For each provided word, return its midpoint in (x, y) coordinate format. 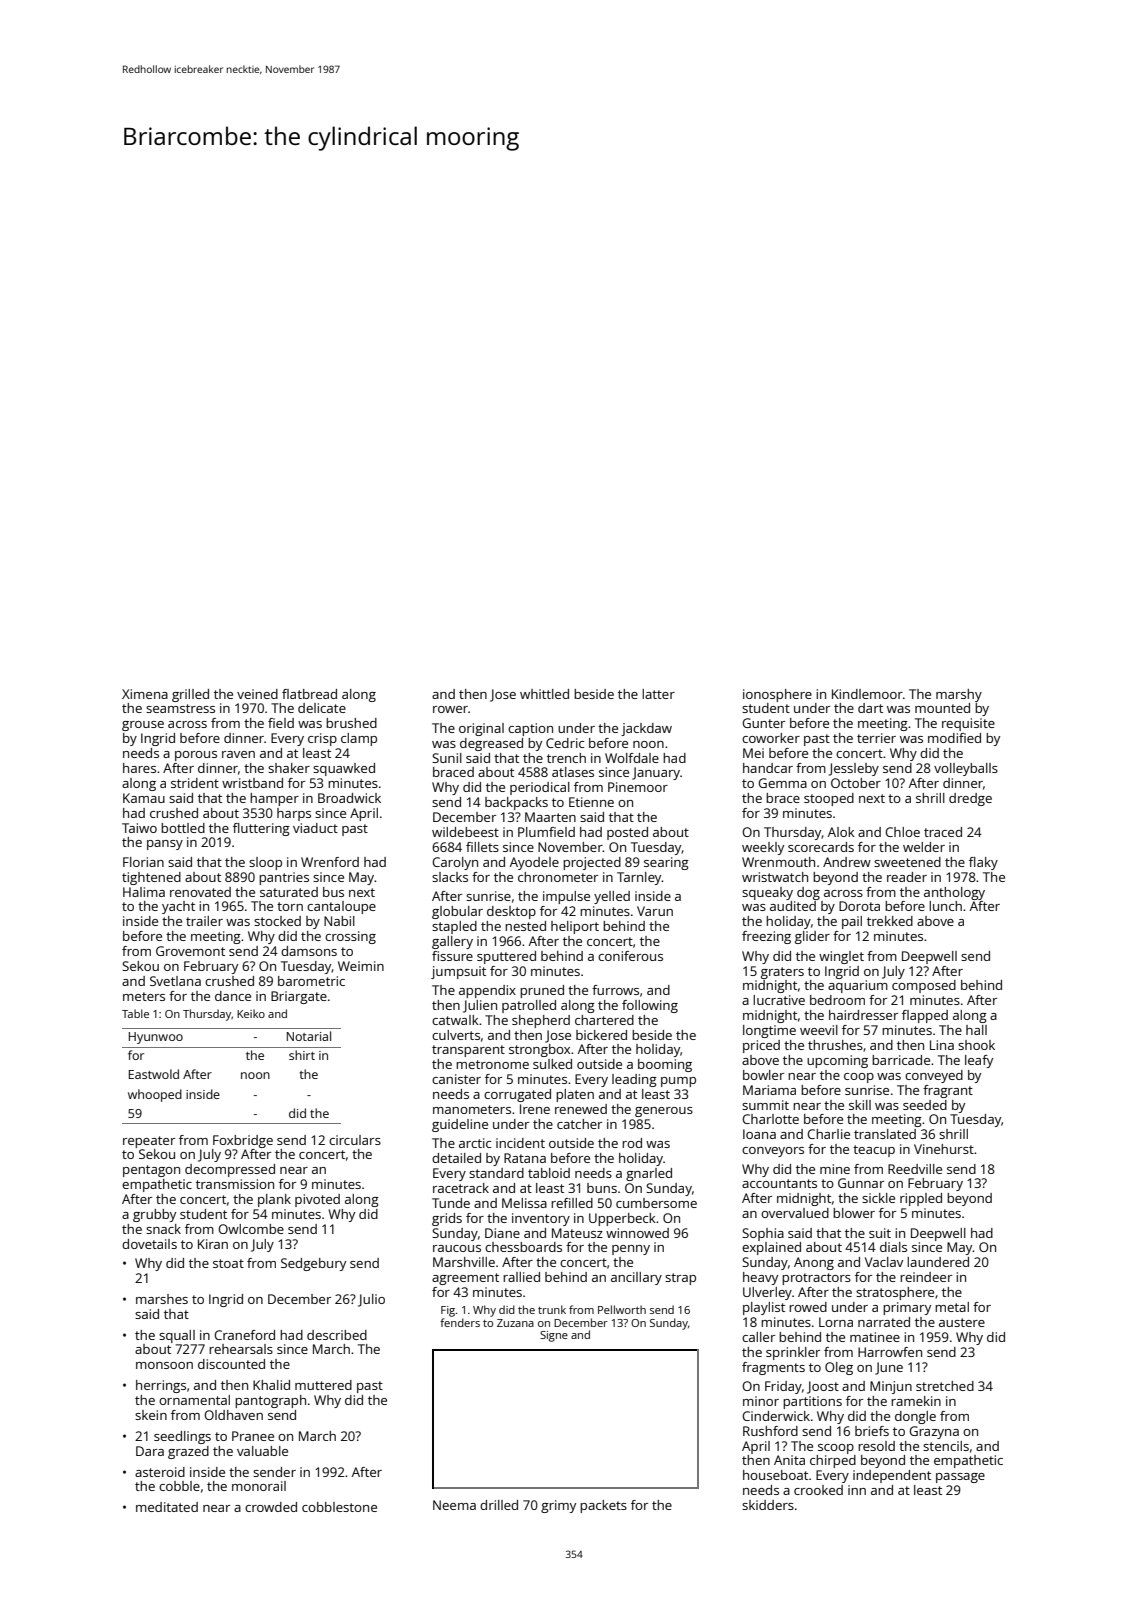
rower (450, 709)
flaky (983, 863)
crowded (271, 1507)
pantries (284, 878)
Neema (454, 1505)
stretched (945, 1386)
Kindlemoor (867, 694)
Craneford (244, 1335)
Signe (554, 1336)
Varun (655, 911)
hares (139, 768)
